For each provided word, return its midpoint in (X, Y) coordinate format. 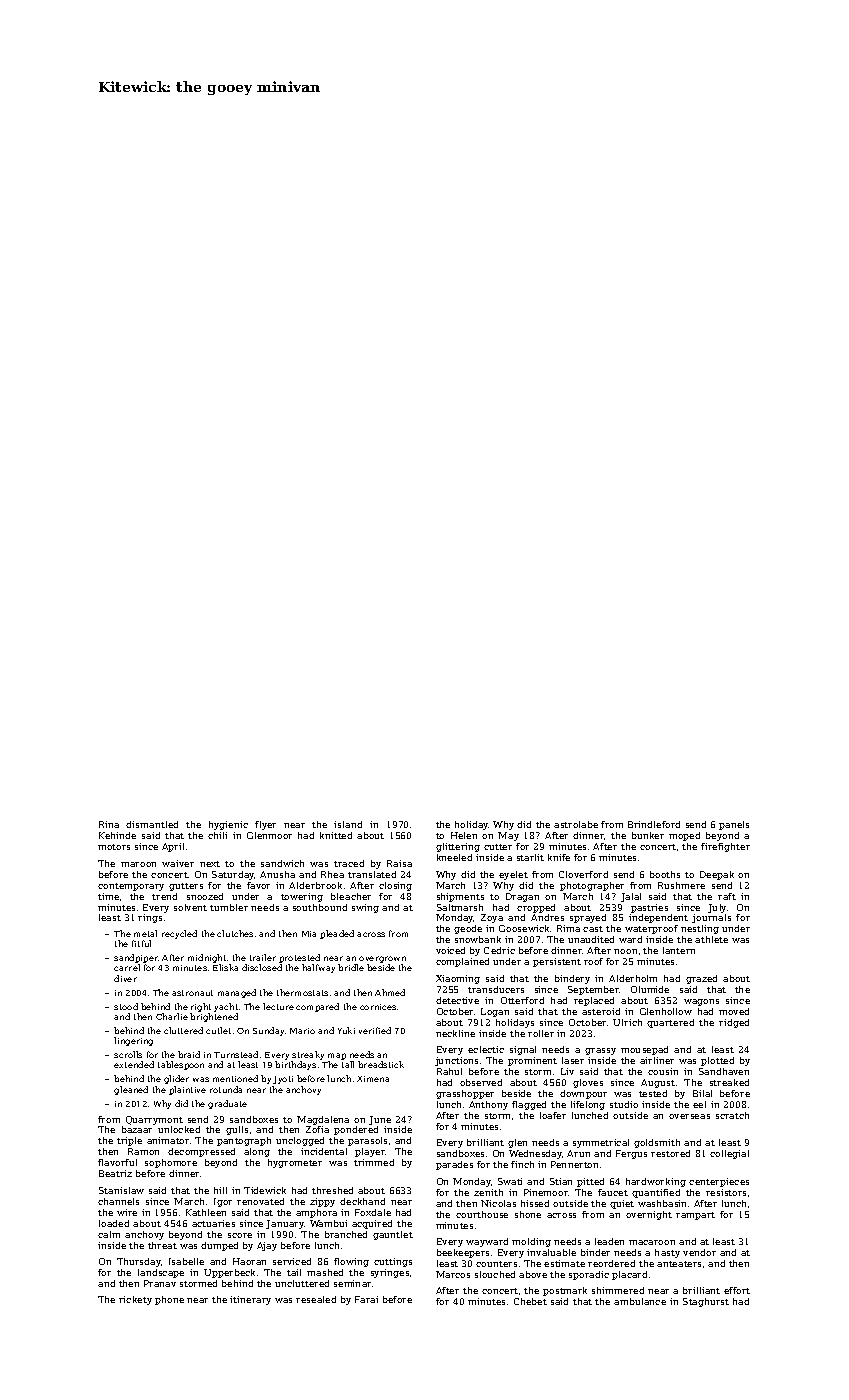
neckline (455, 1033)
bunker (648, 835)
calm (109, 1234)
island (348, 824)
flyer (265, 825)
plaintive (187, 1090)
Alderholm (633, 978)
